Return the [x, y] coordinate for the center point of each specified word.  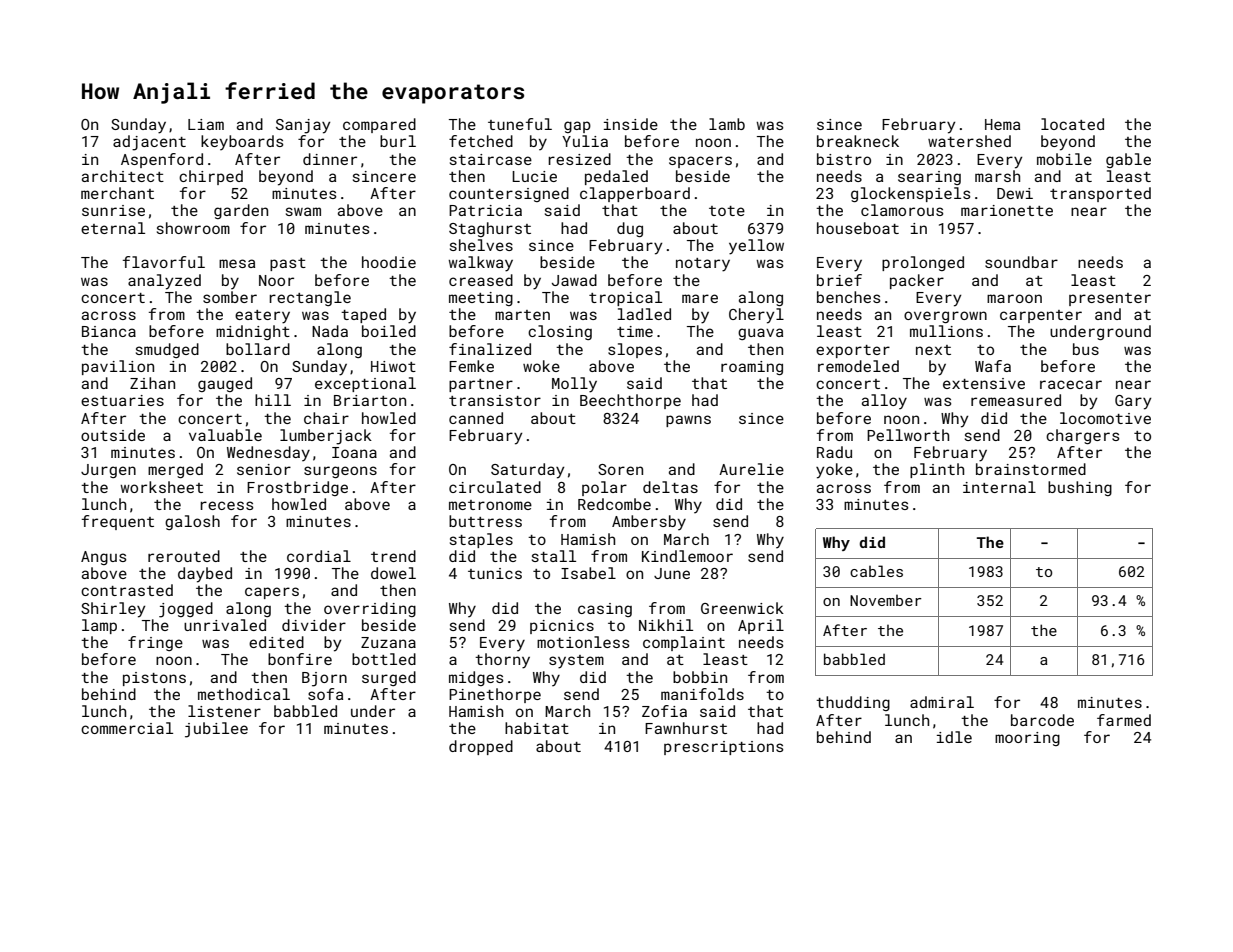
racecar [1071, 384]
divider [314, 625]
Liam [206, 124]
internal [999, 487]
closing [560, 332]
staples [481, 540]
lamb [727, 124]
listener [224, 711]
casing [605, 610]
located [1072, 124]
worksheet [161, 487]
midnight [253, 332]
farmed [1124, 720]
